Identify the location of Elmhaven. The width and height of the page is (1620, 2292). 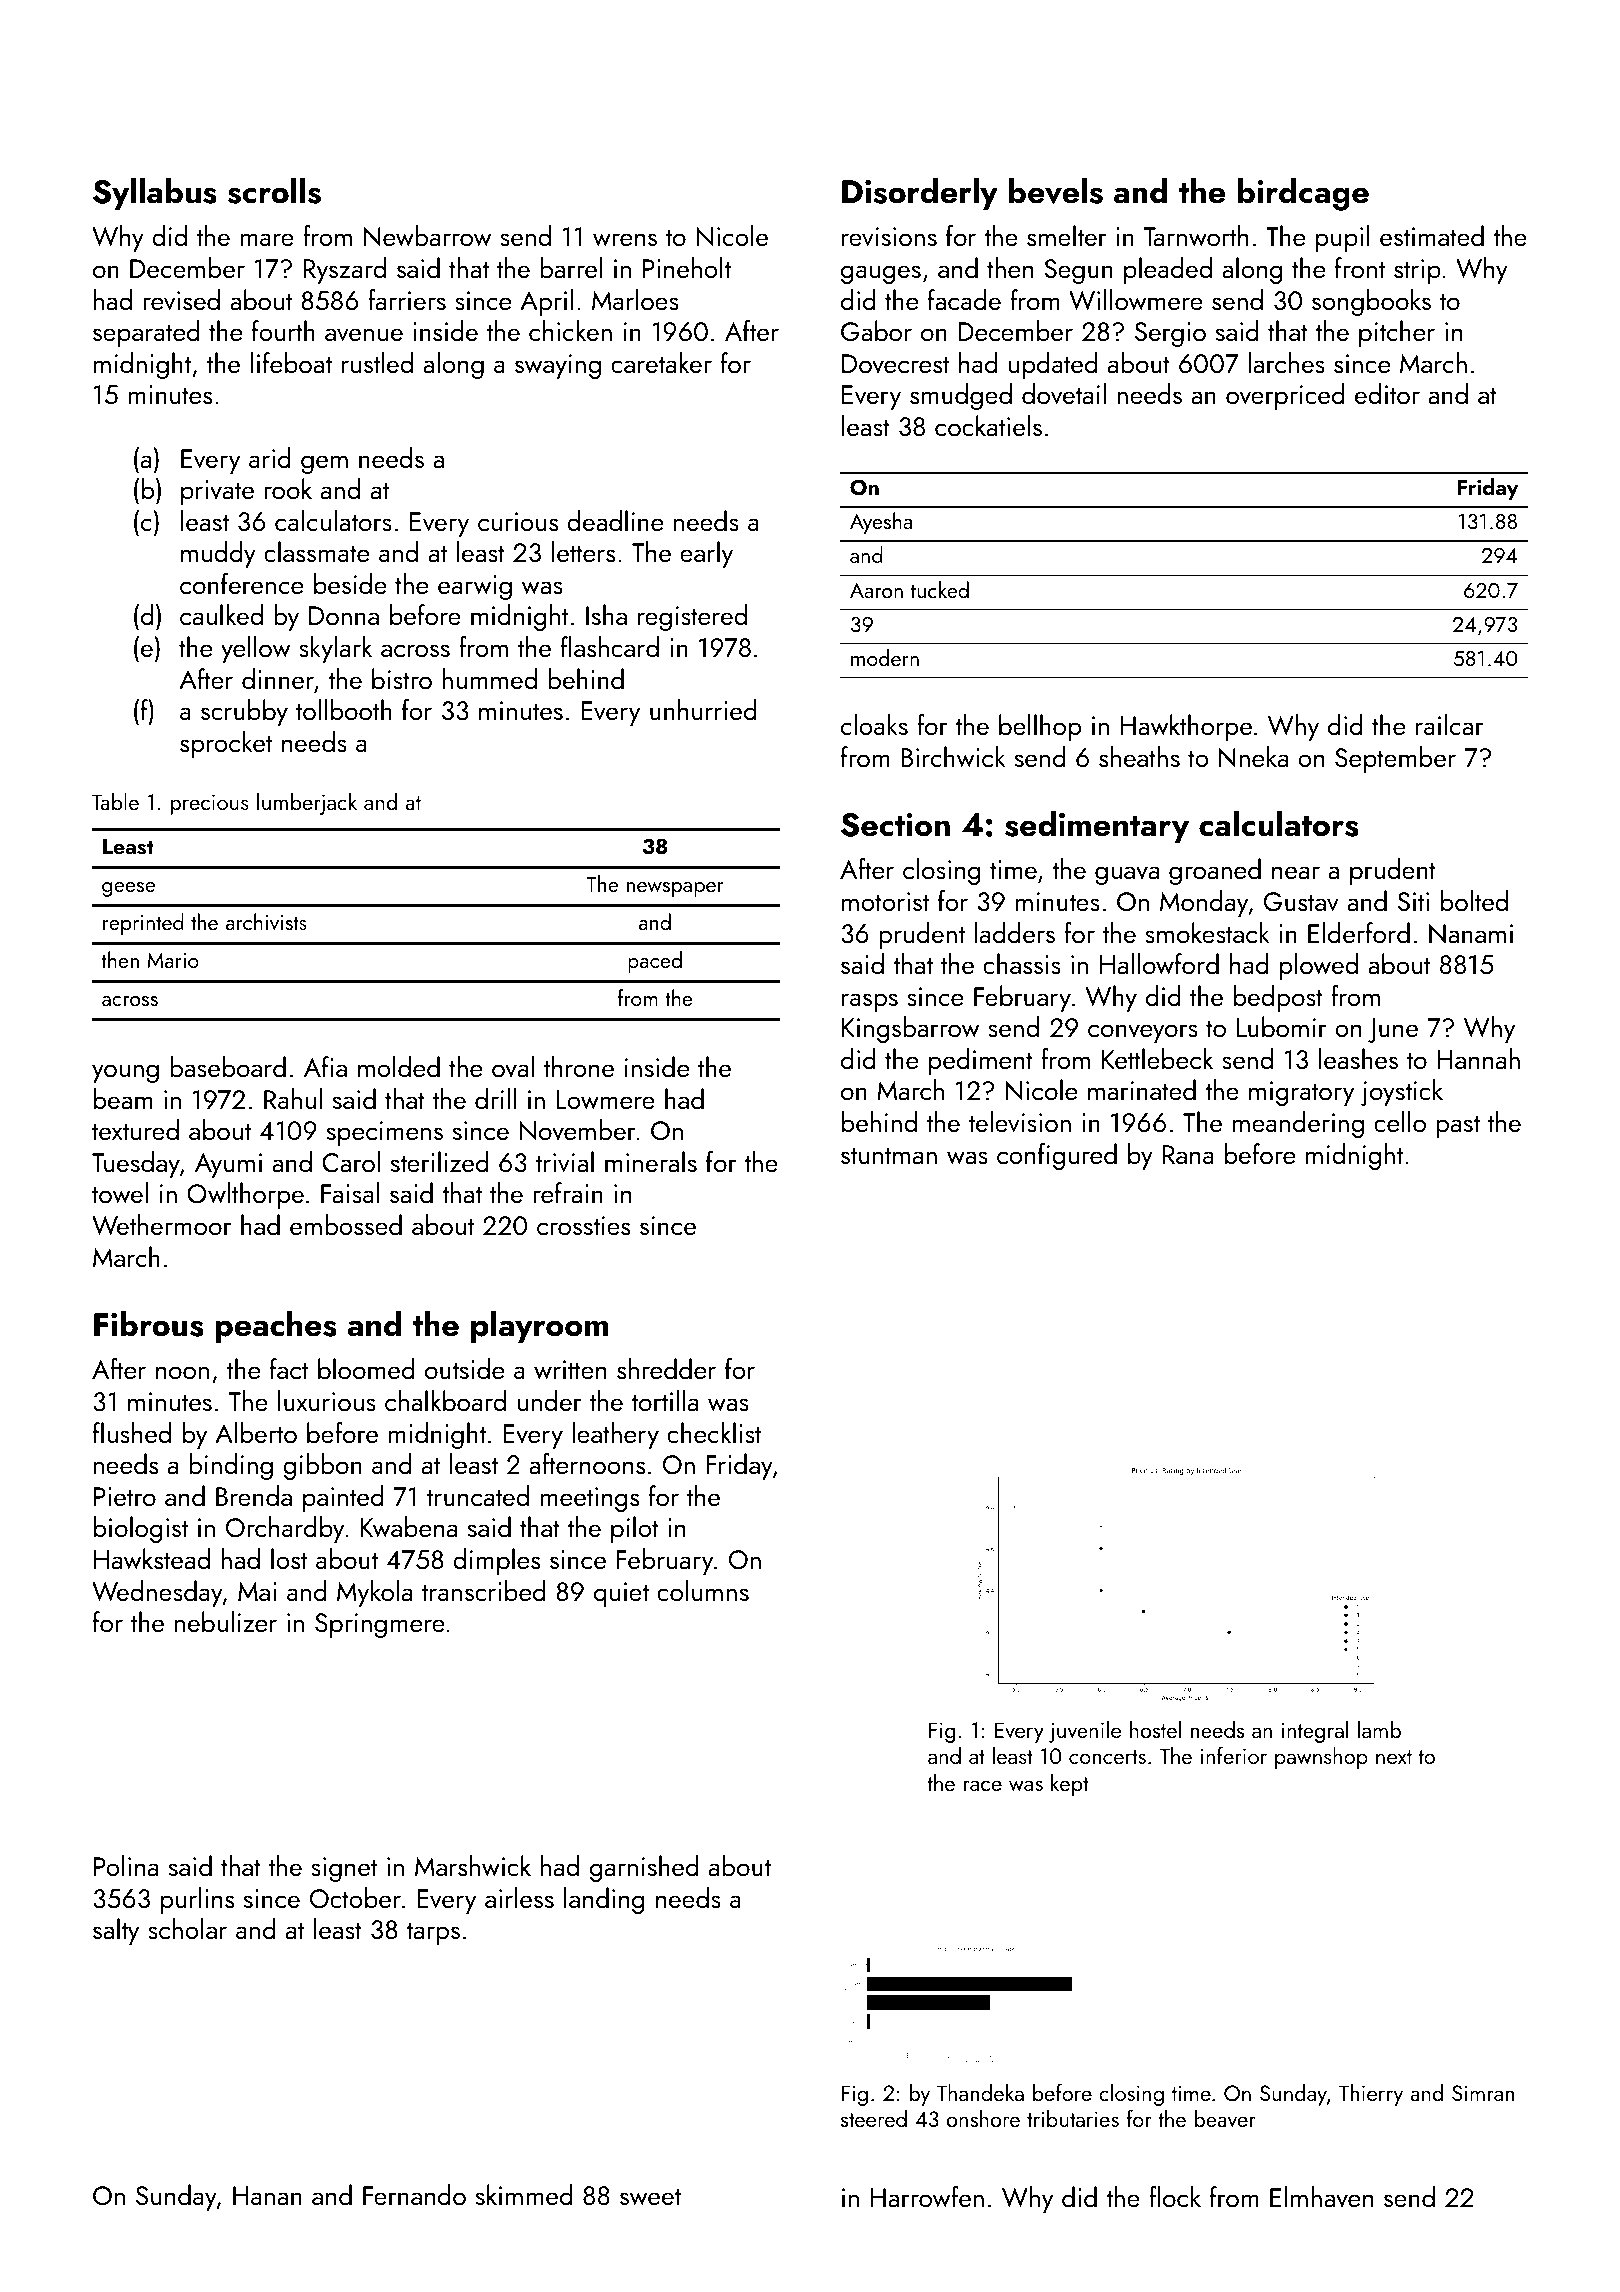
(1321, 2197).
